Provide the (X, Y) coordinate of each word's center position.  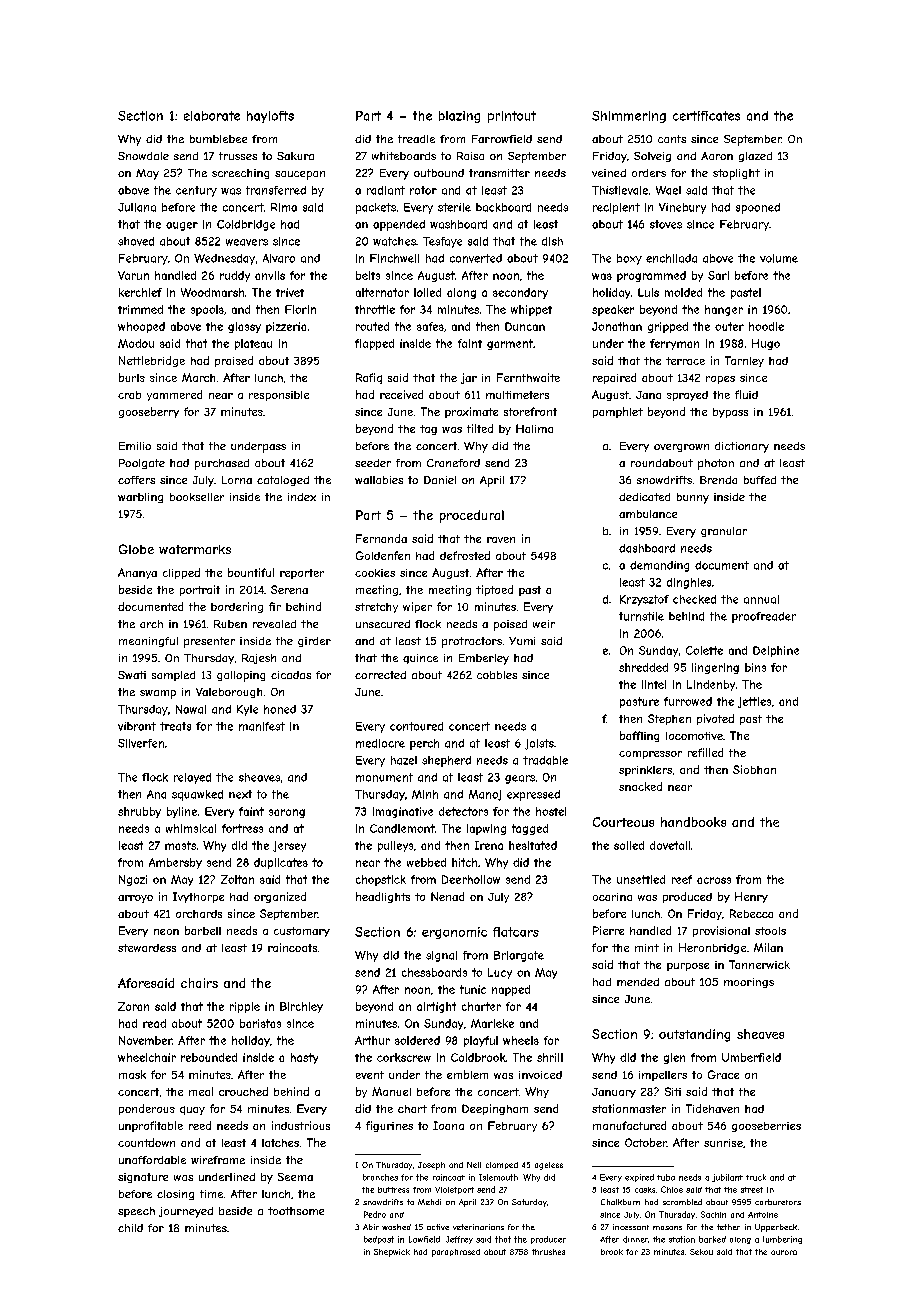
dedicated (644, 497)
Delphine (776, 651)
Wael (668, 190)
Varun (133, 275)
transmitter (499, 173)
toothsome (296, 1211)
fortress (242, 828)
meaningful (148, 642)
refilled (705, 752)
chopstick (381, 880)
